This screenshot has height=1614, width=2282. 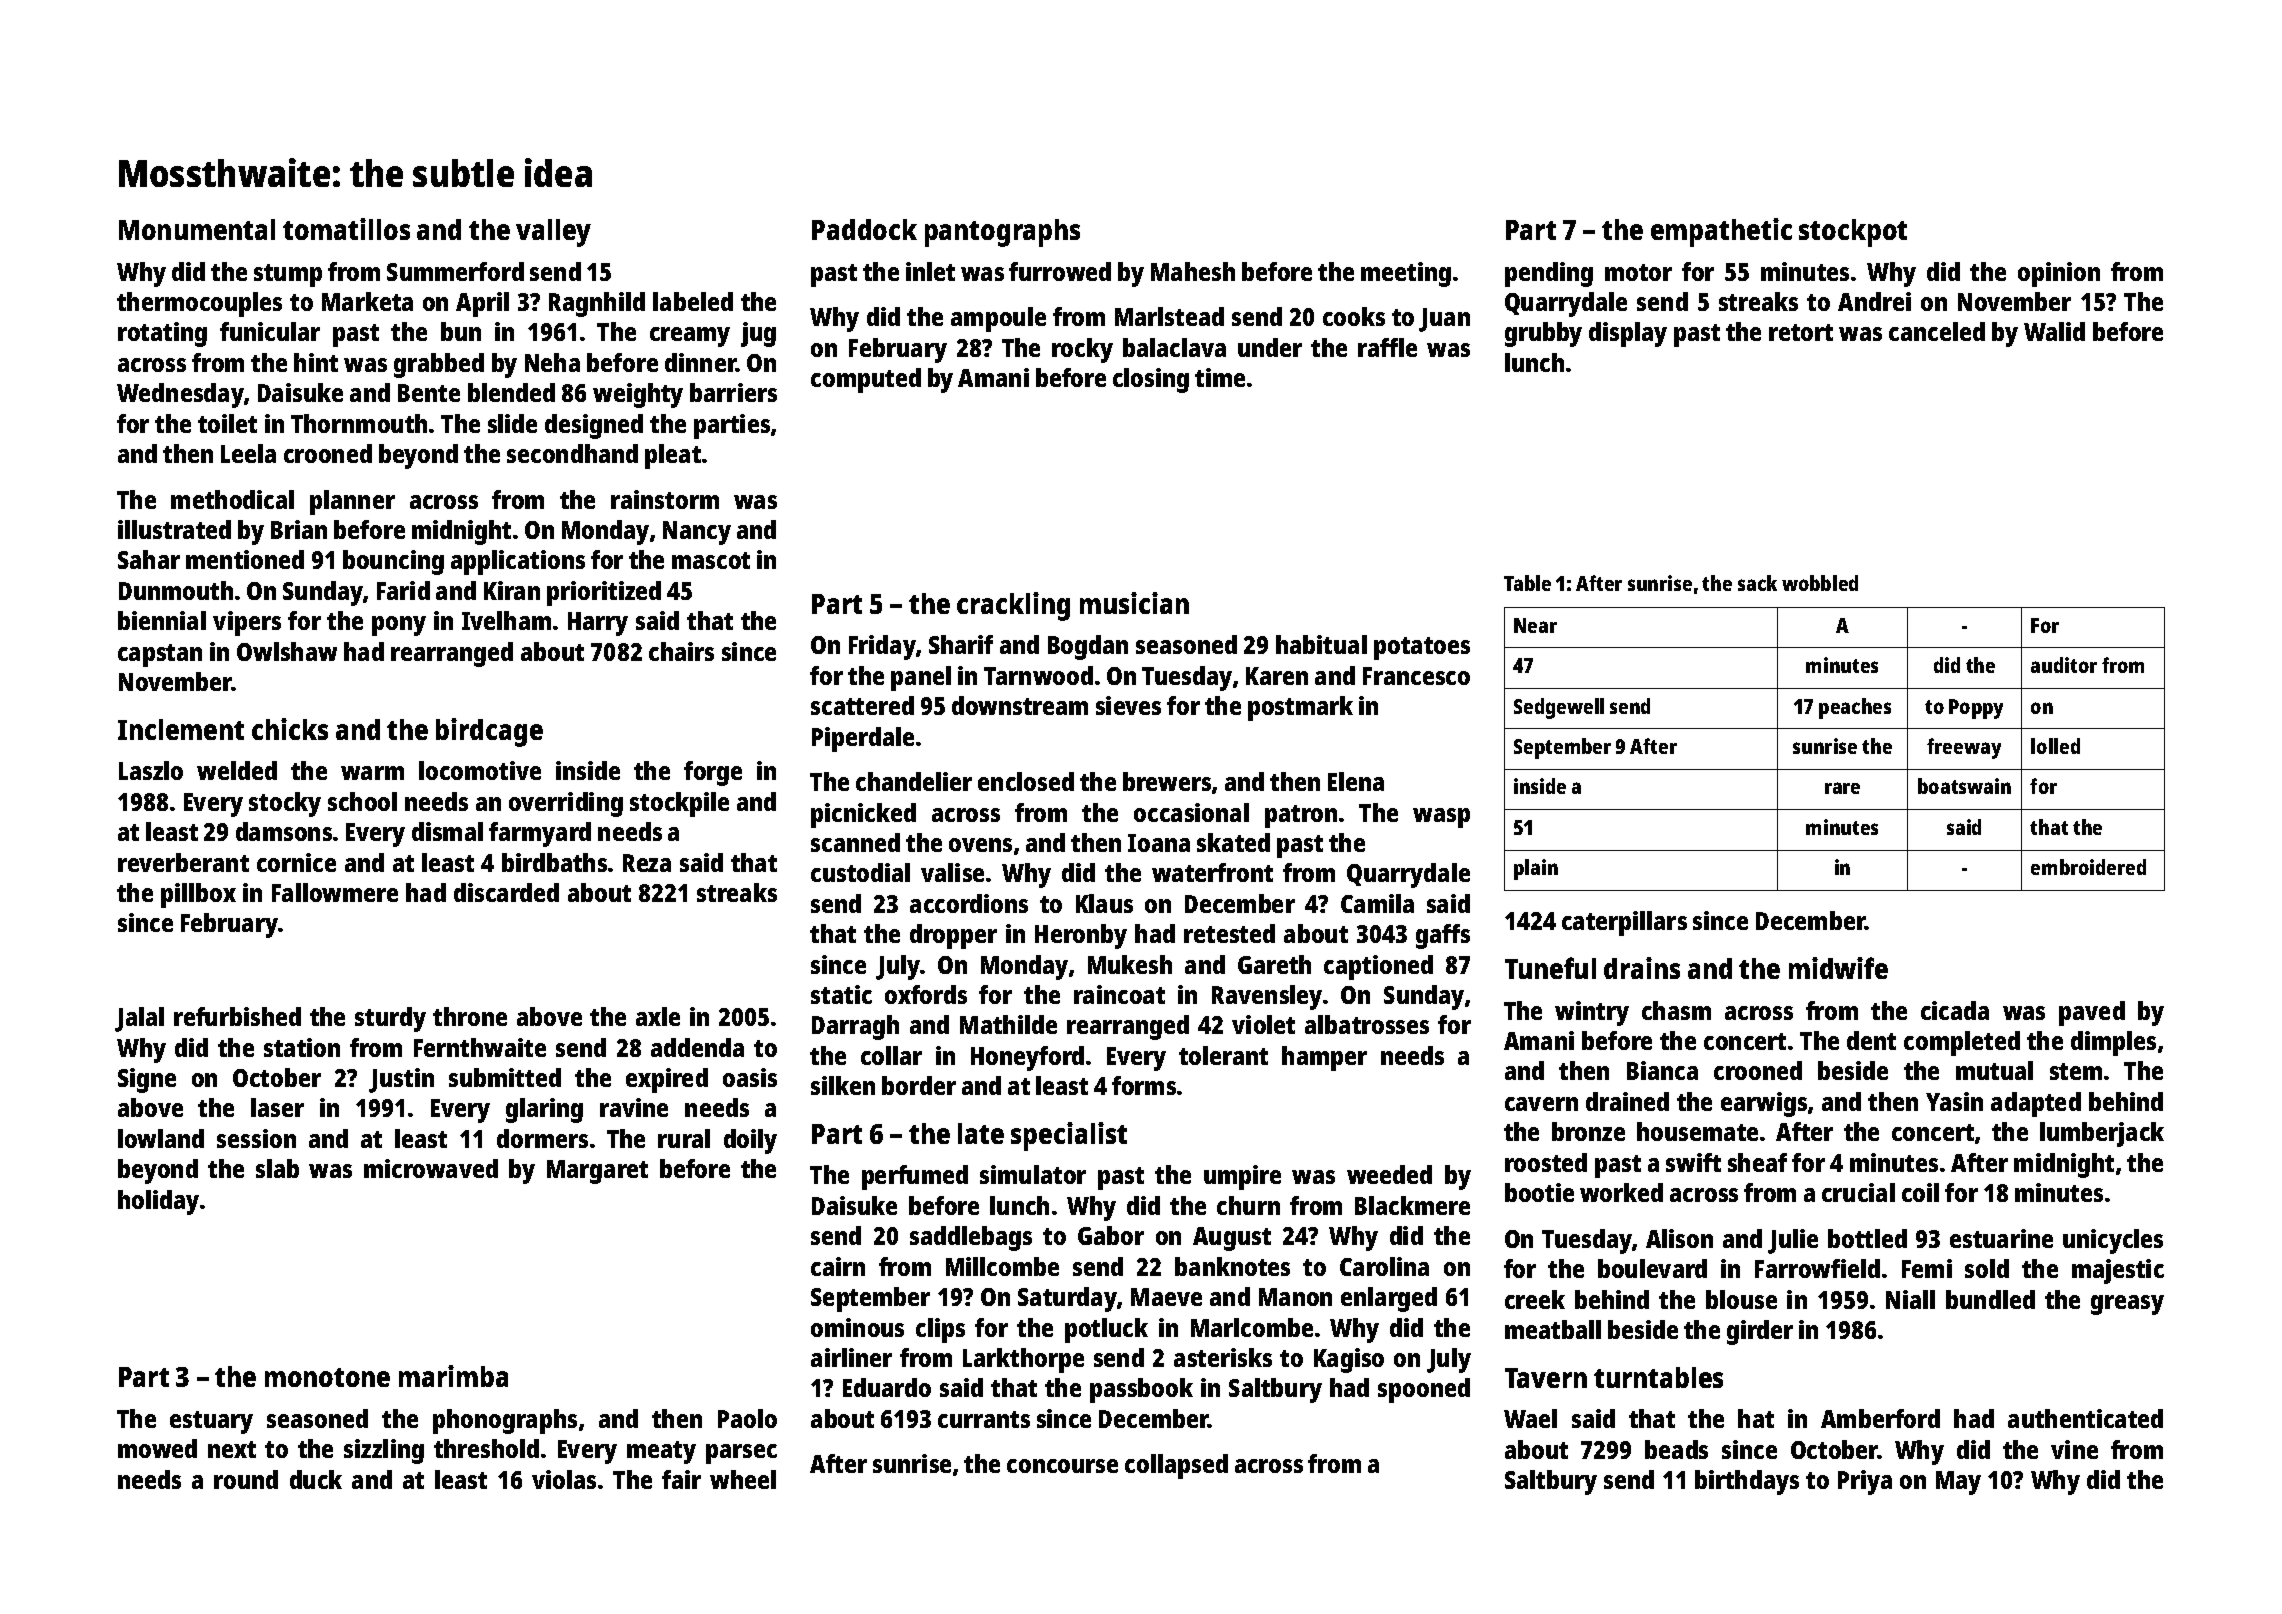 I want to click on Sedgewell, so click(x=1559, y=708).
